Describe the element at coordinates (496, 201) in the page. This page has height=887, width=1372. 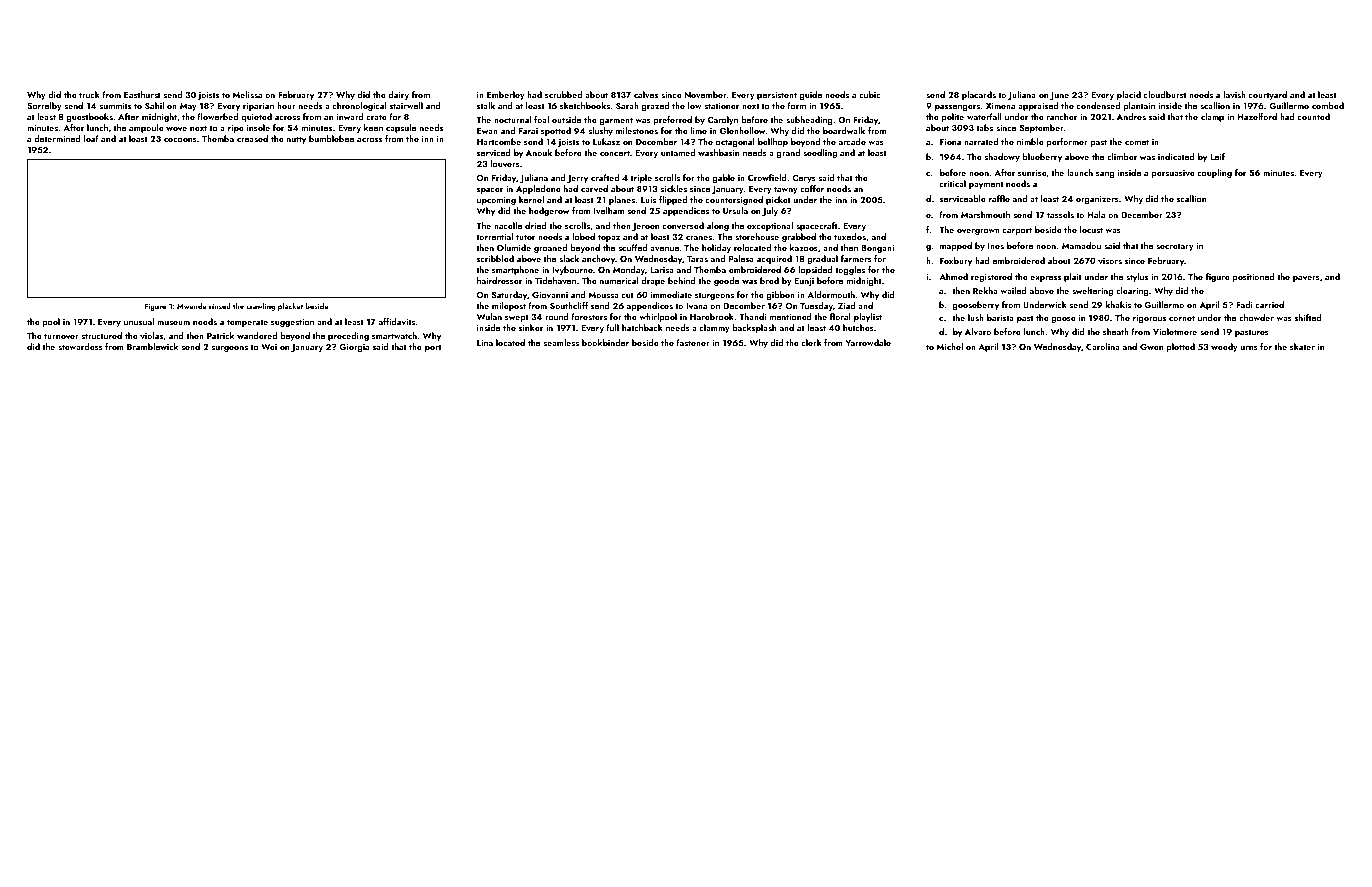
I see `upcoming` at that location.
